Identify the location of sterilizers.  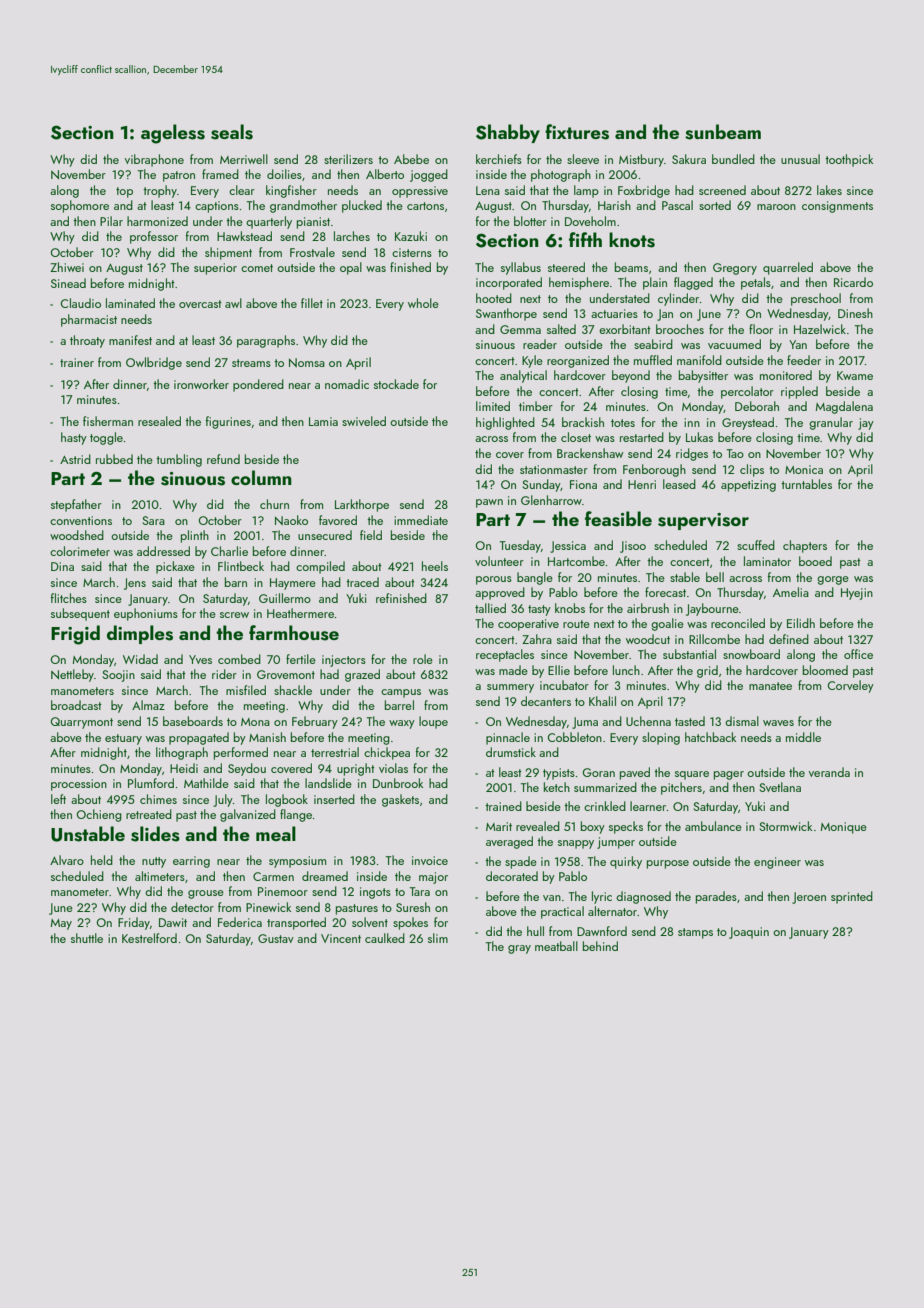
(348, 159).
